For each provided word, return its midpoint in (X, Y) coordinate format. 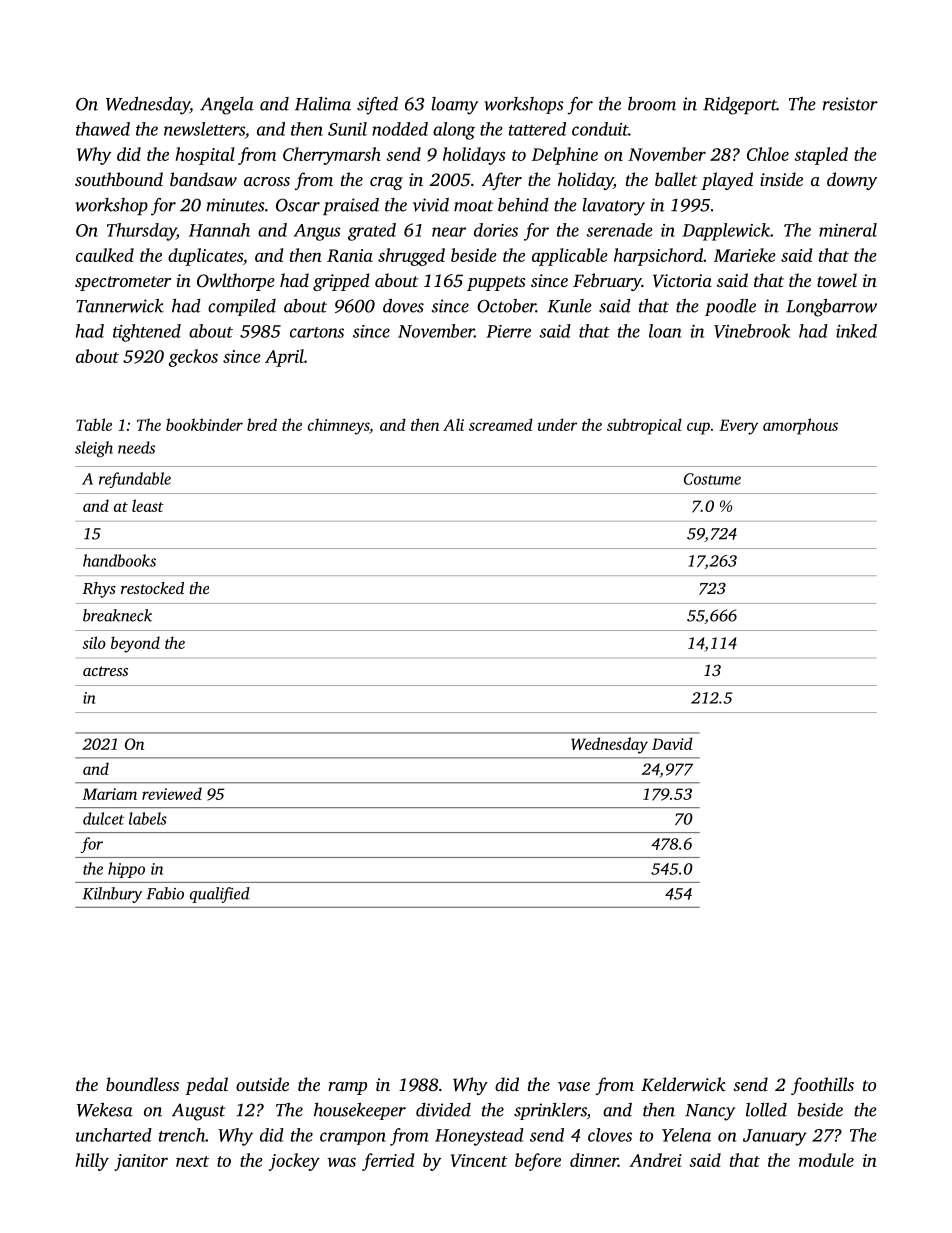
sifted (377, 106)
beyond (135, 644)
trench (182, 1135)
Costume (712, 479)
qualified (220, 895)
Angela (227, 106)
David (672, 743)
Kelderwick (683, 1084)
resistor (850, 104)
